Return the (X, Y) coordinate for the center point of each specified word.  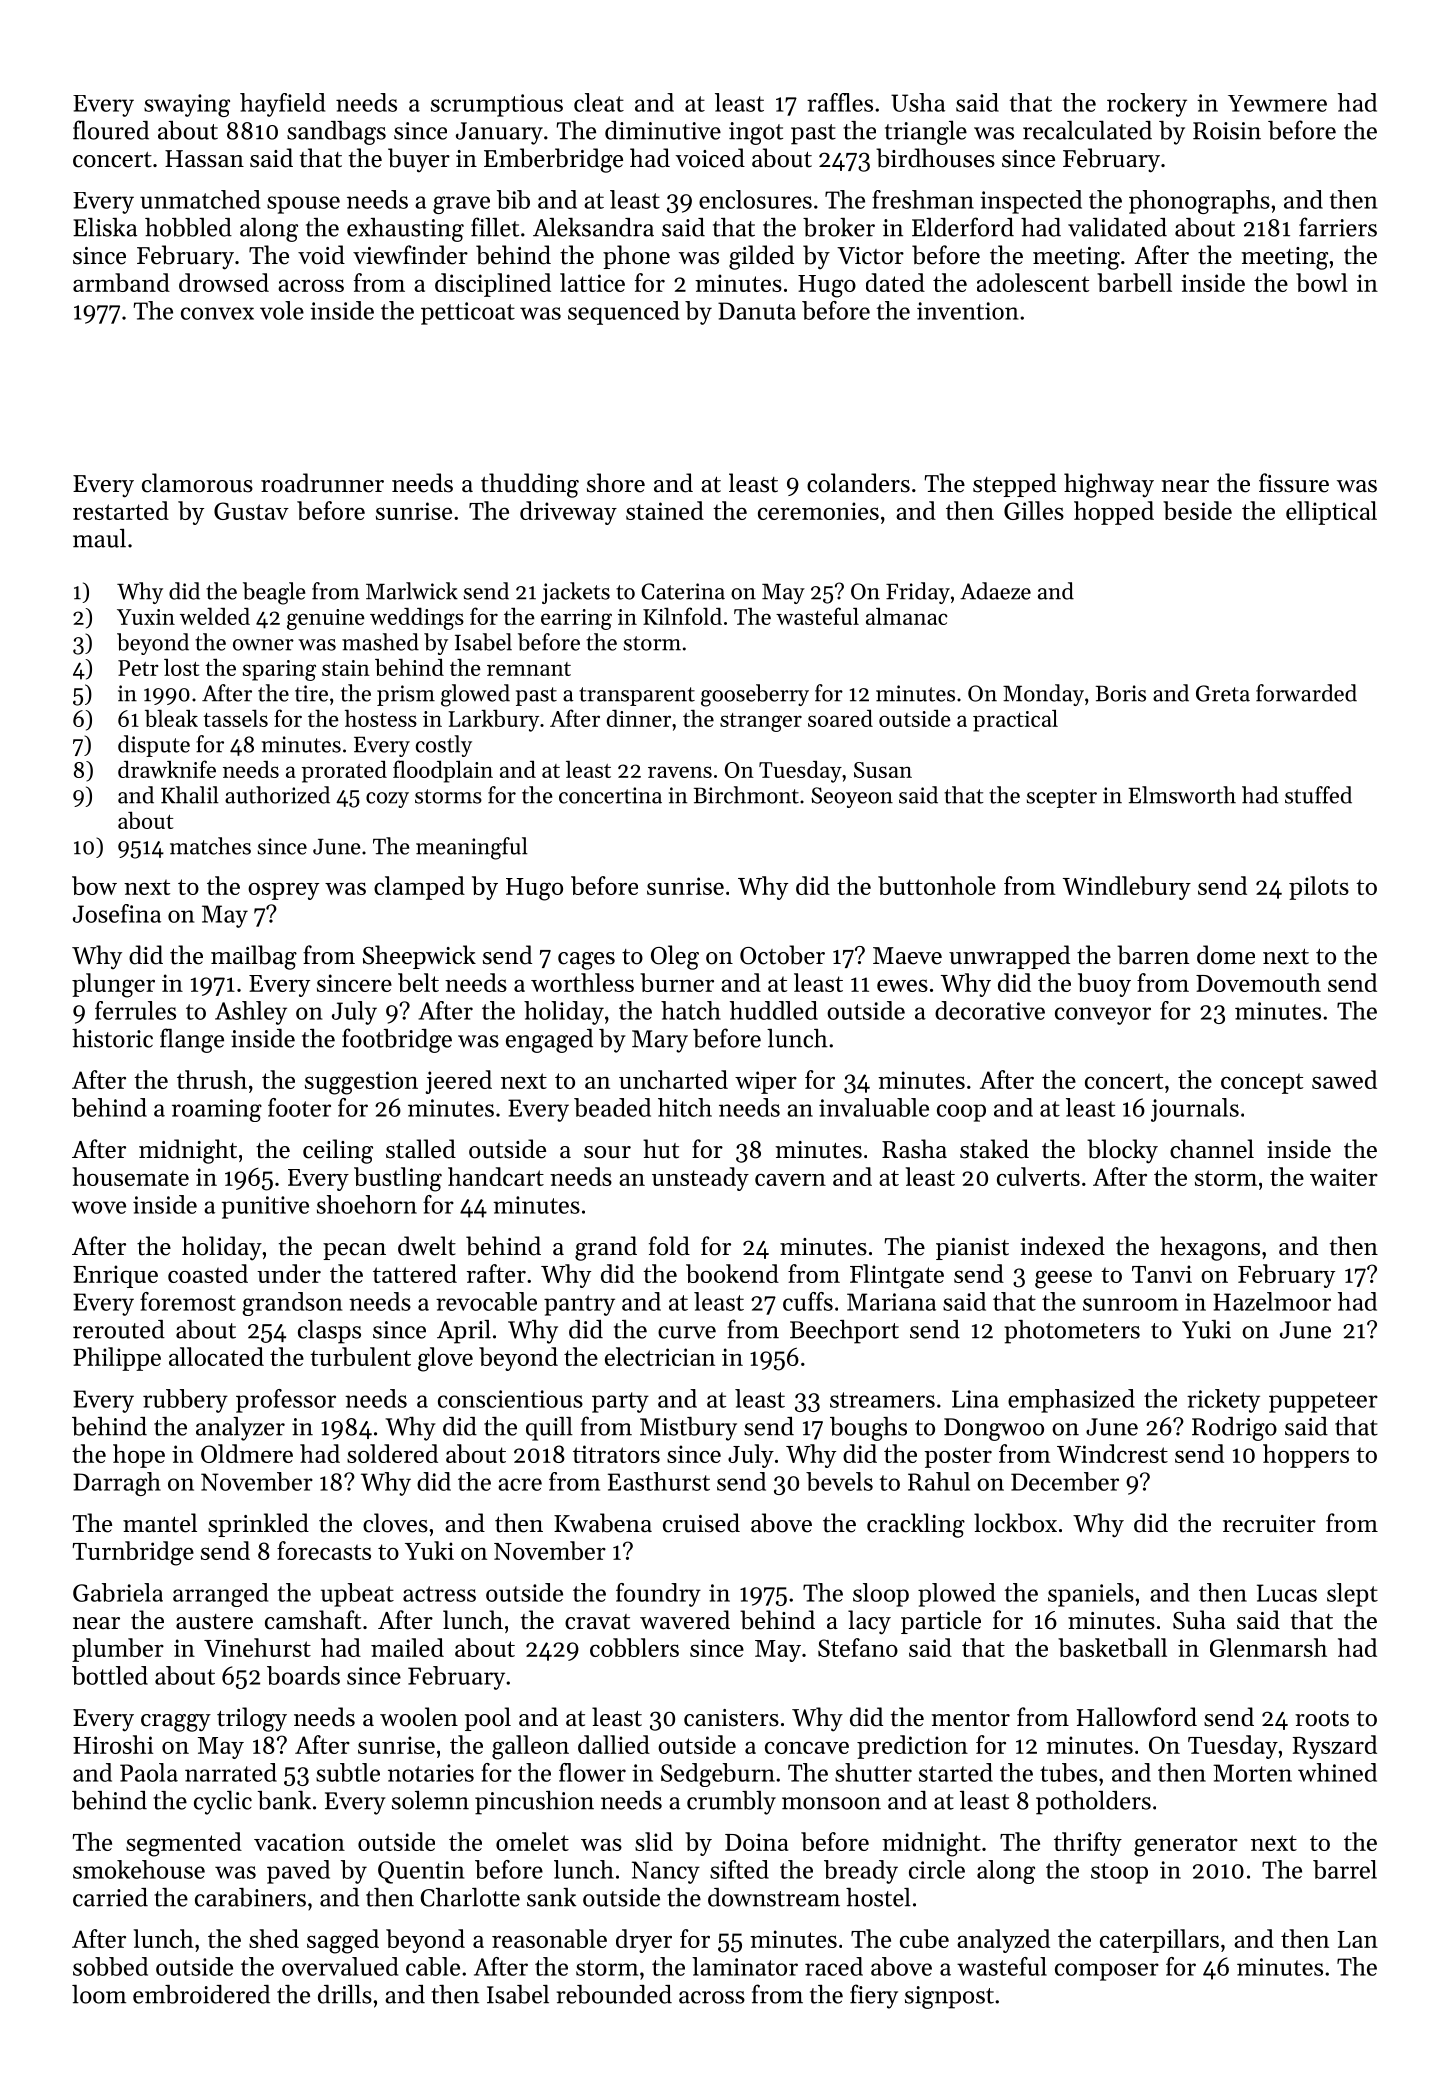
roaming (217, 1110)
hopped (1114, 513)
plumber (118, 1650)
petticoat (468, 313)
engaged (549, 1041)
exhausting (405, 230)
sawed (1344, 1079)
